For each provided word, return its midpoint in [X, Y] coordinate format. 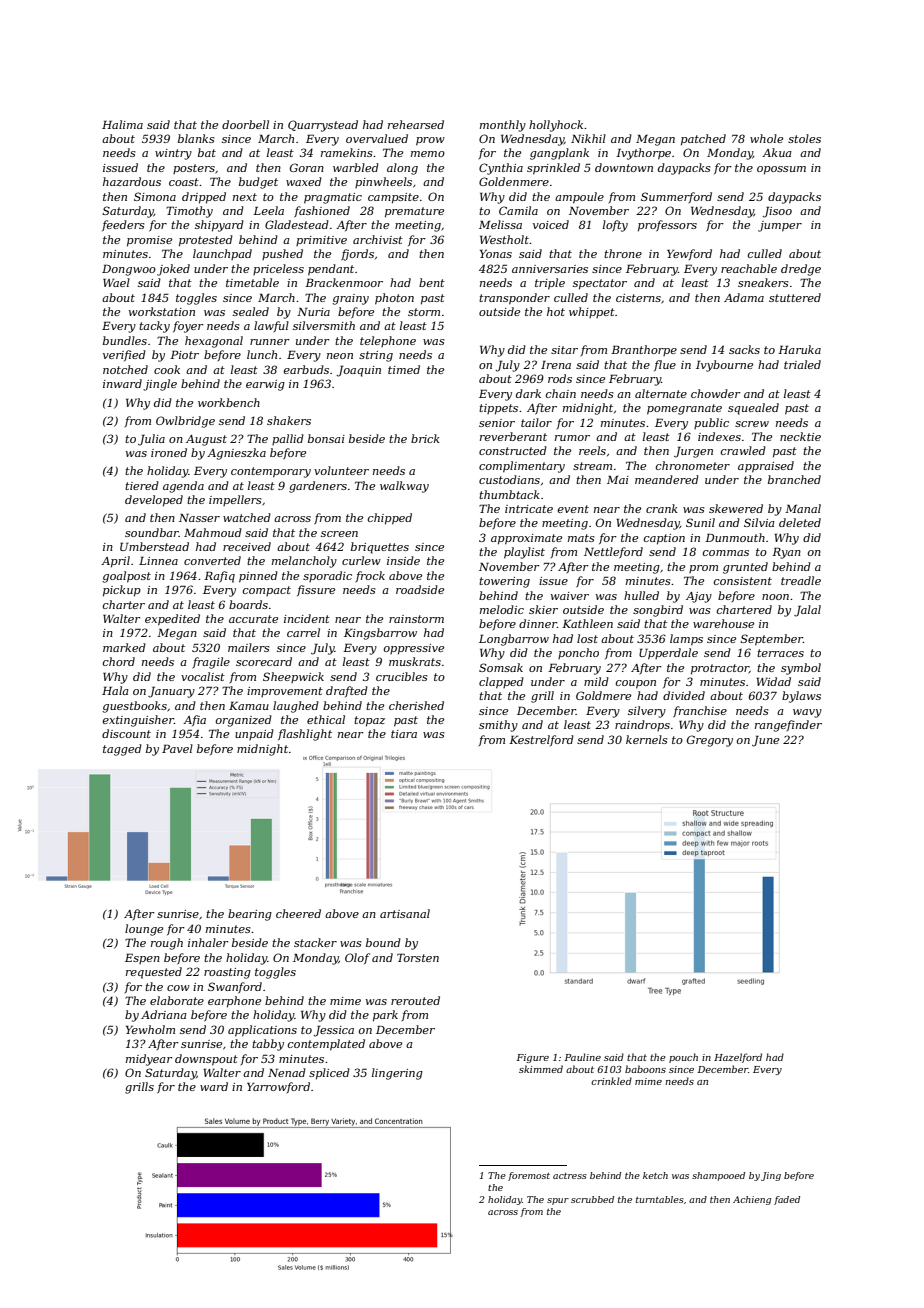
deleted [800, 522]
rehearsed [416, 124]
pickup [122, 591]
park [385, 1016]
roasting [227, 973]
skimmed [541, 1069]
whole [766, 138]
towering [504, 582]
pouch [683, 1058]
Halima [122, 124]
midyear [149, 1060]
